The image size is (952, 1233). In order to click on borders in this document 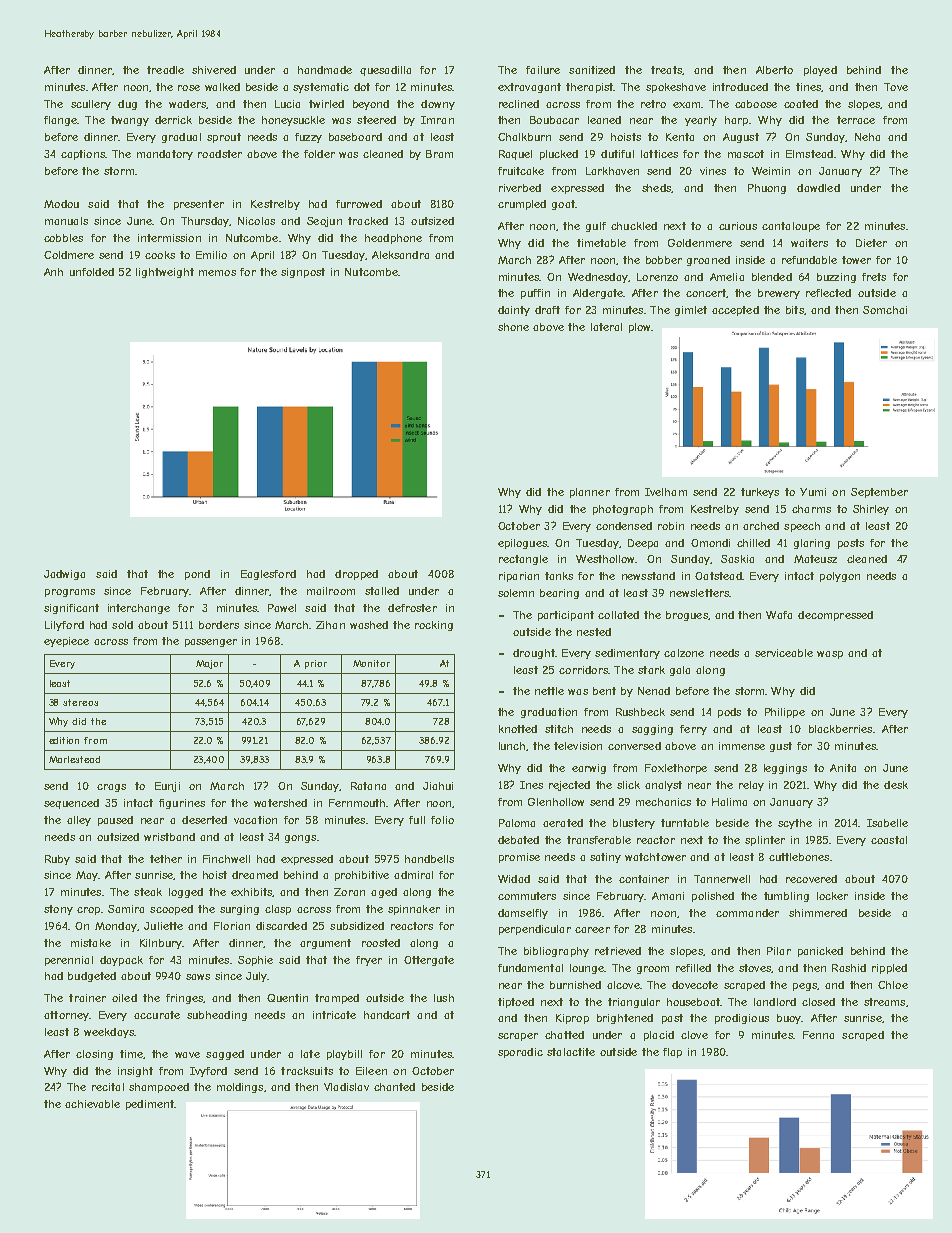, I will do `click(219, 625)`.
